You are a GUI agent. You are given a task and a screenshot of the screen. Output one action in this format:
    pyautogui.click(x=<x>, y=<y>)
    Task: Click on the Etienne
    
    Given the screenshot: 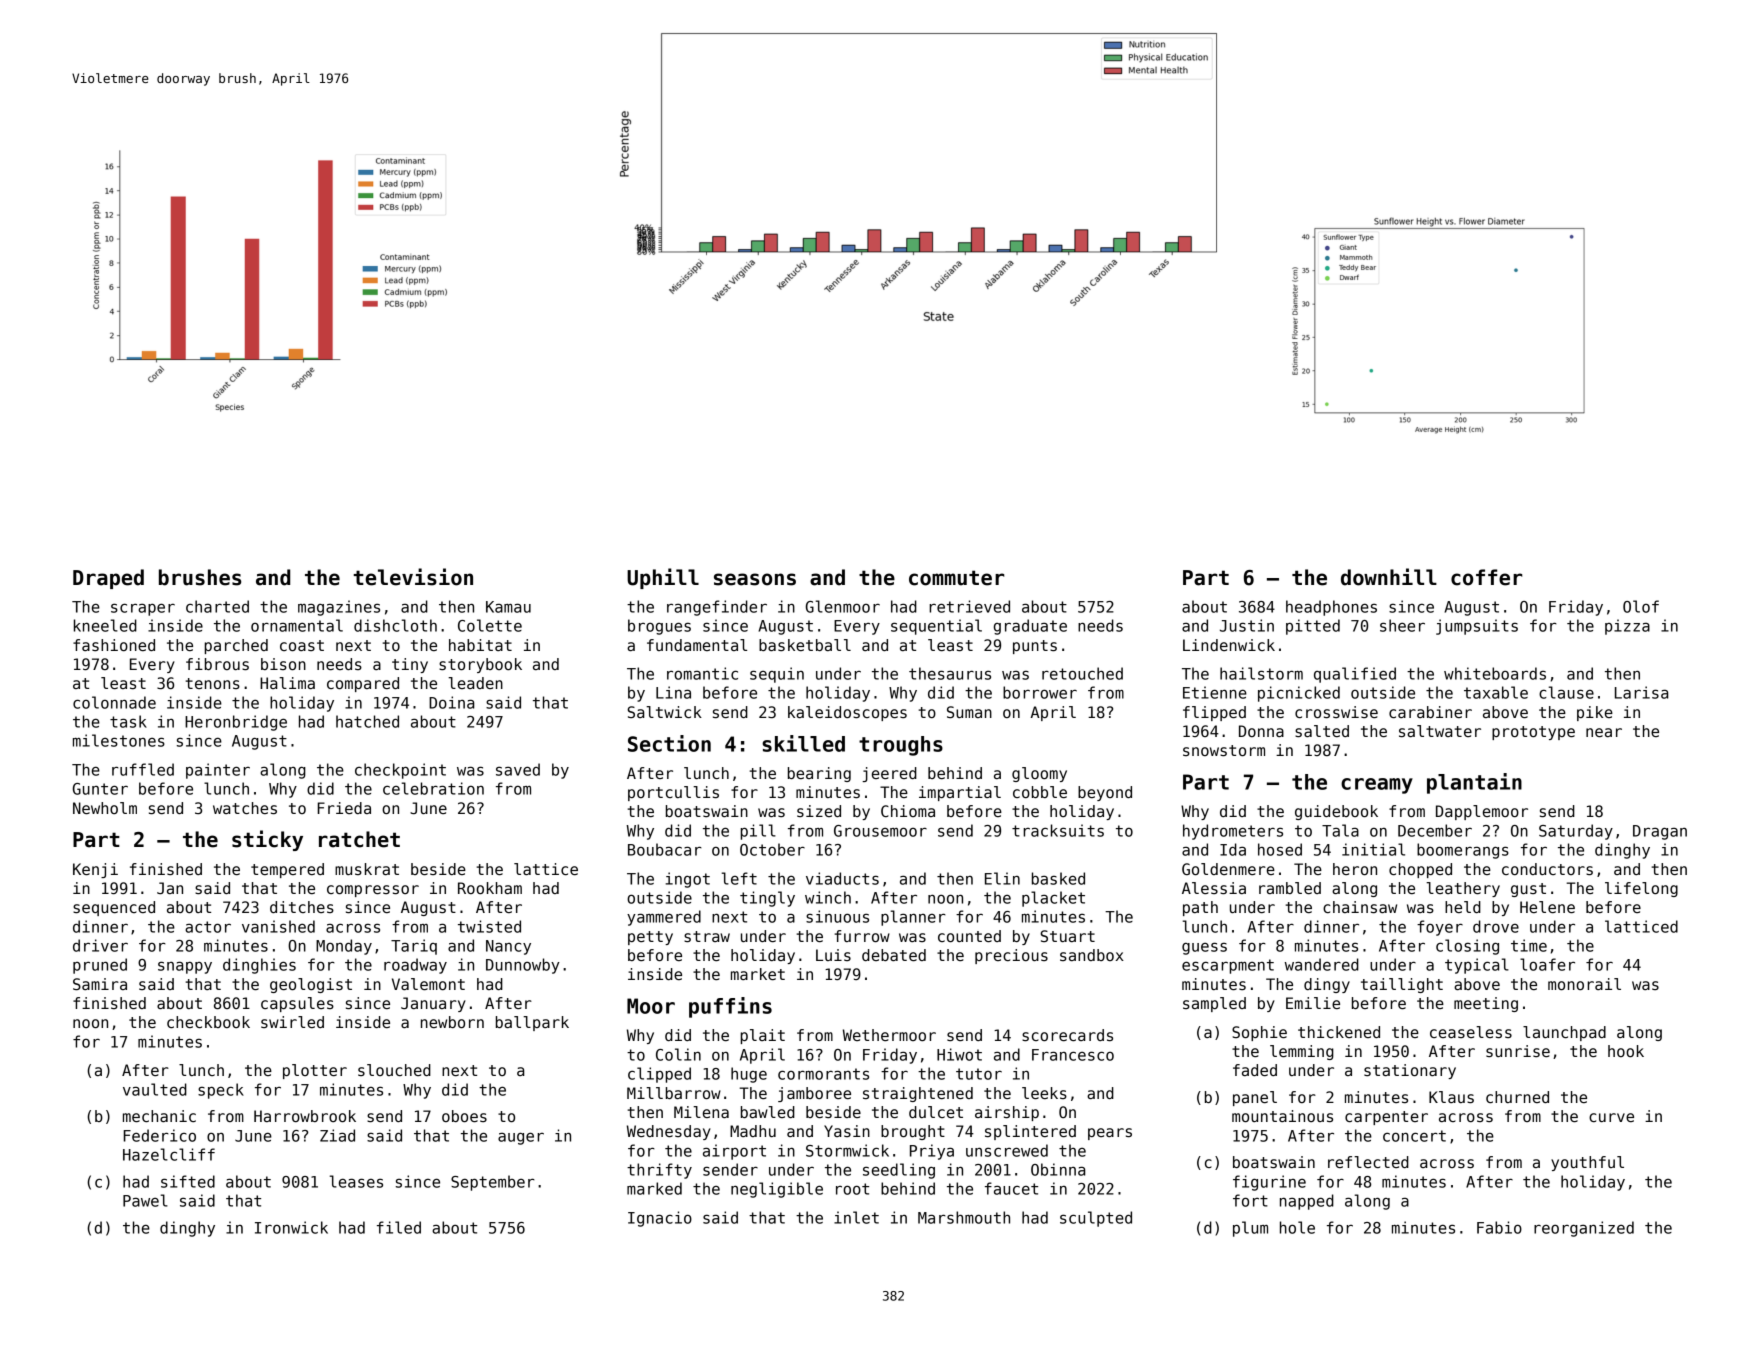 What is the action you would take?
    pyautogui.click(x=1215, y=692)
